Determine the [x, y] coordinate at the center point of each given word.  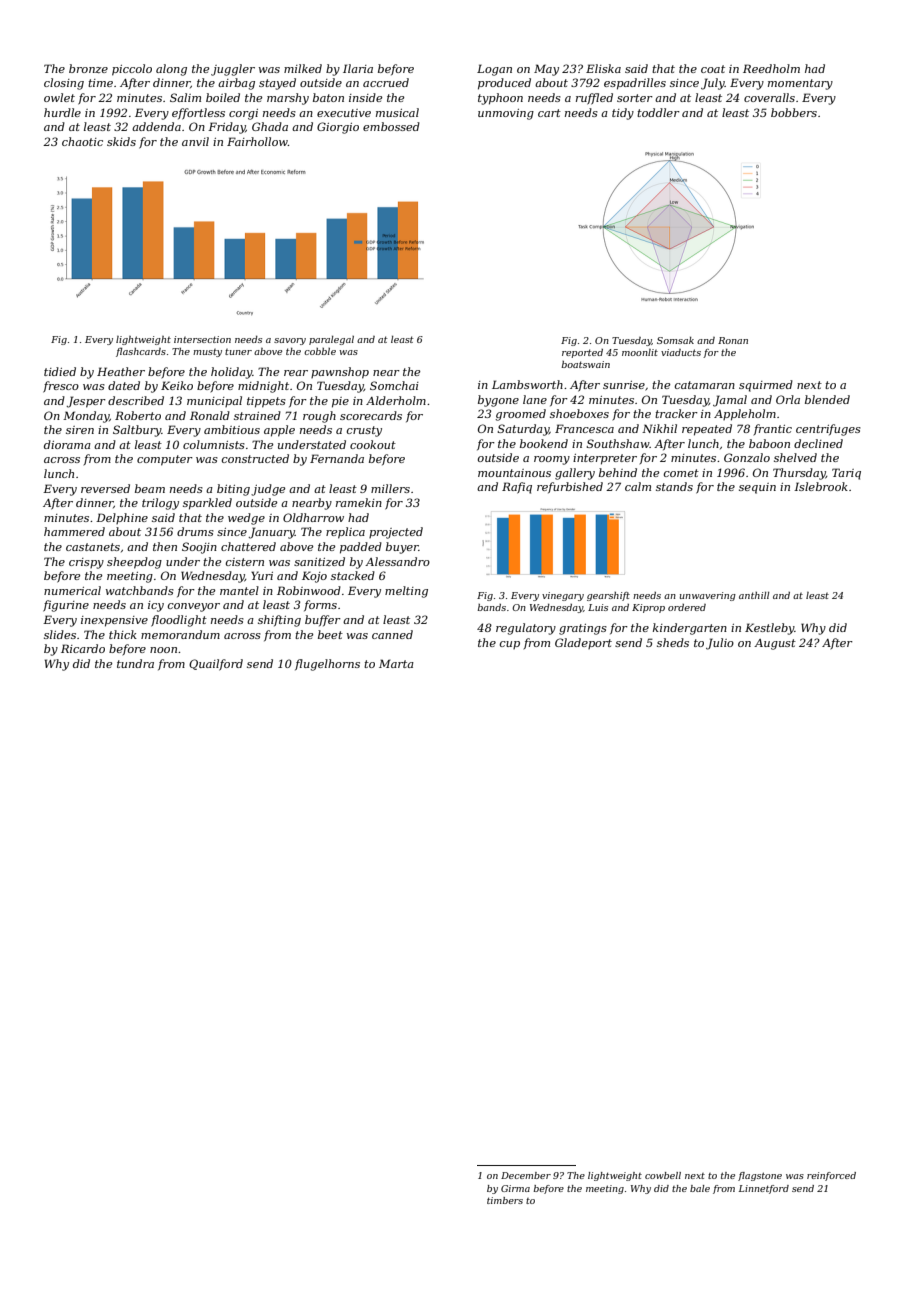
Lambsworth [527, 384]
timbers [505, 1200]
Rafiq [517, 488]
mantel [239, 590]
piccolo [132, 70]
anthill [754, 595]
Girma [515, 1188]
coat [713, 69]
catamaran [705, 385]
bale [700, 1188]
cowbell [663, 1175]
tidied [60, 371]
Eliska [603, 68]
